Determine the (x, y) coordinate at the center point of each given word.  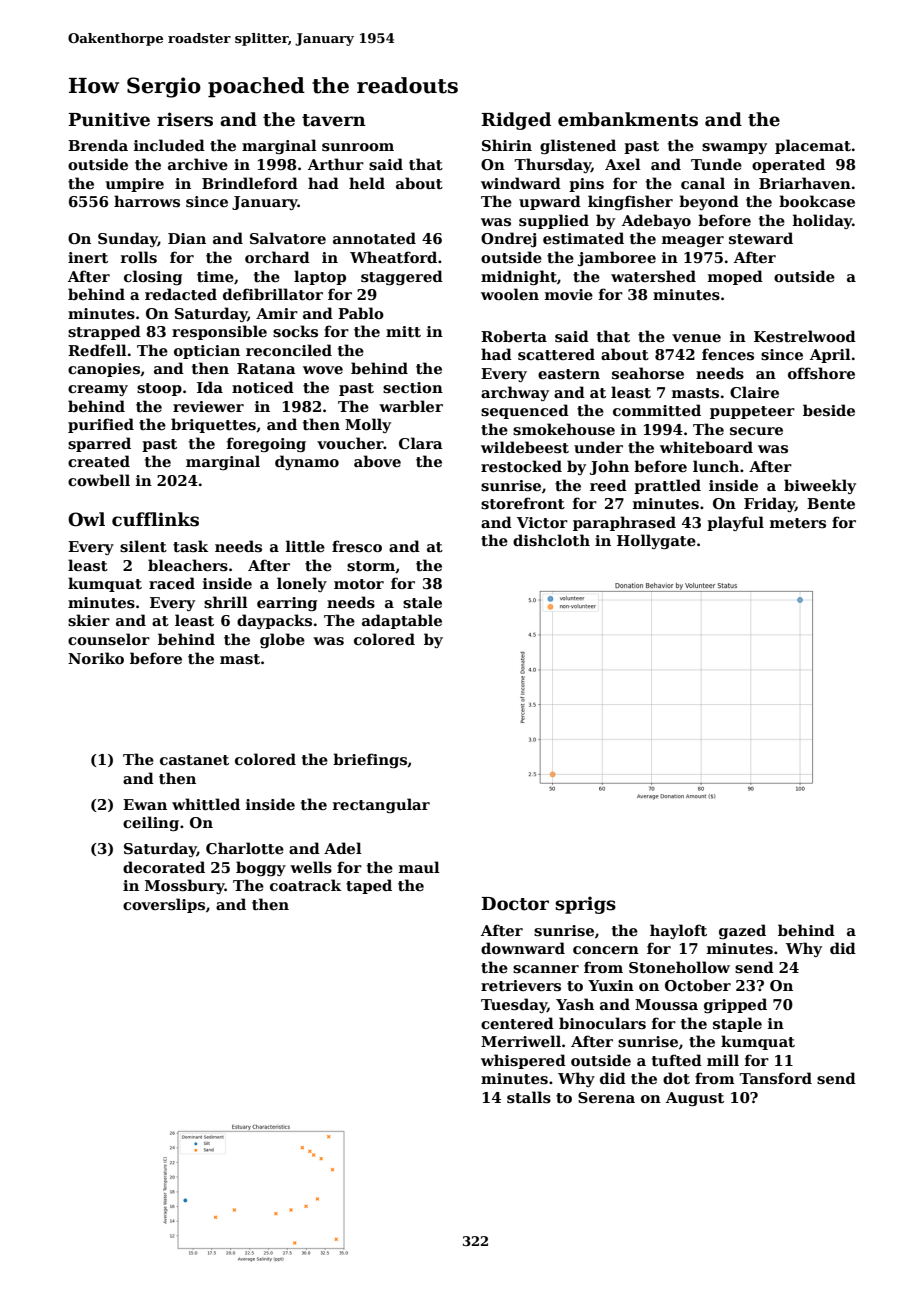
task (190, 546)
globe (282, 640)
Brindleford (250, 183)
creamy (98, 390)
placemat (813, 146)
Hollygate (656, 541)
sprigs (585, 905)
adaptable (402, 621)
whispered (523, 1061)
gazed (742, 931)
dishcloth (551, 540)
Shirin (507, 145)
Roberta (514, 336)
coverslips (164, 905)
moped (735, 277)
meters (798, 523)
